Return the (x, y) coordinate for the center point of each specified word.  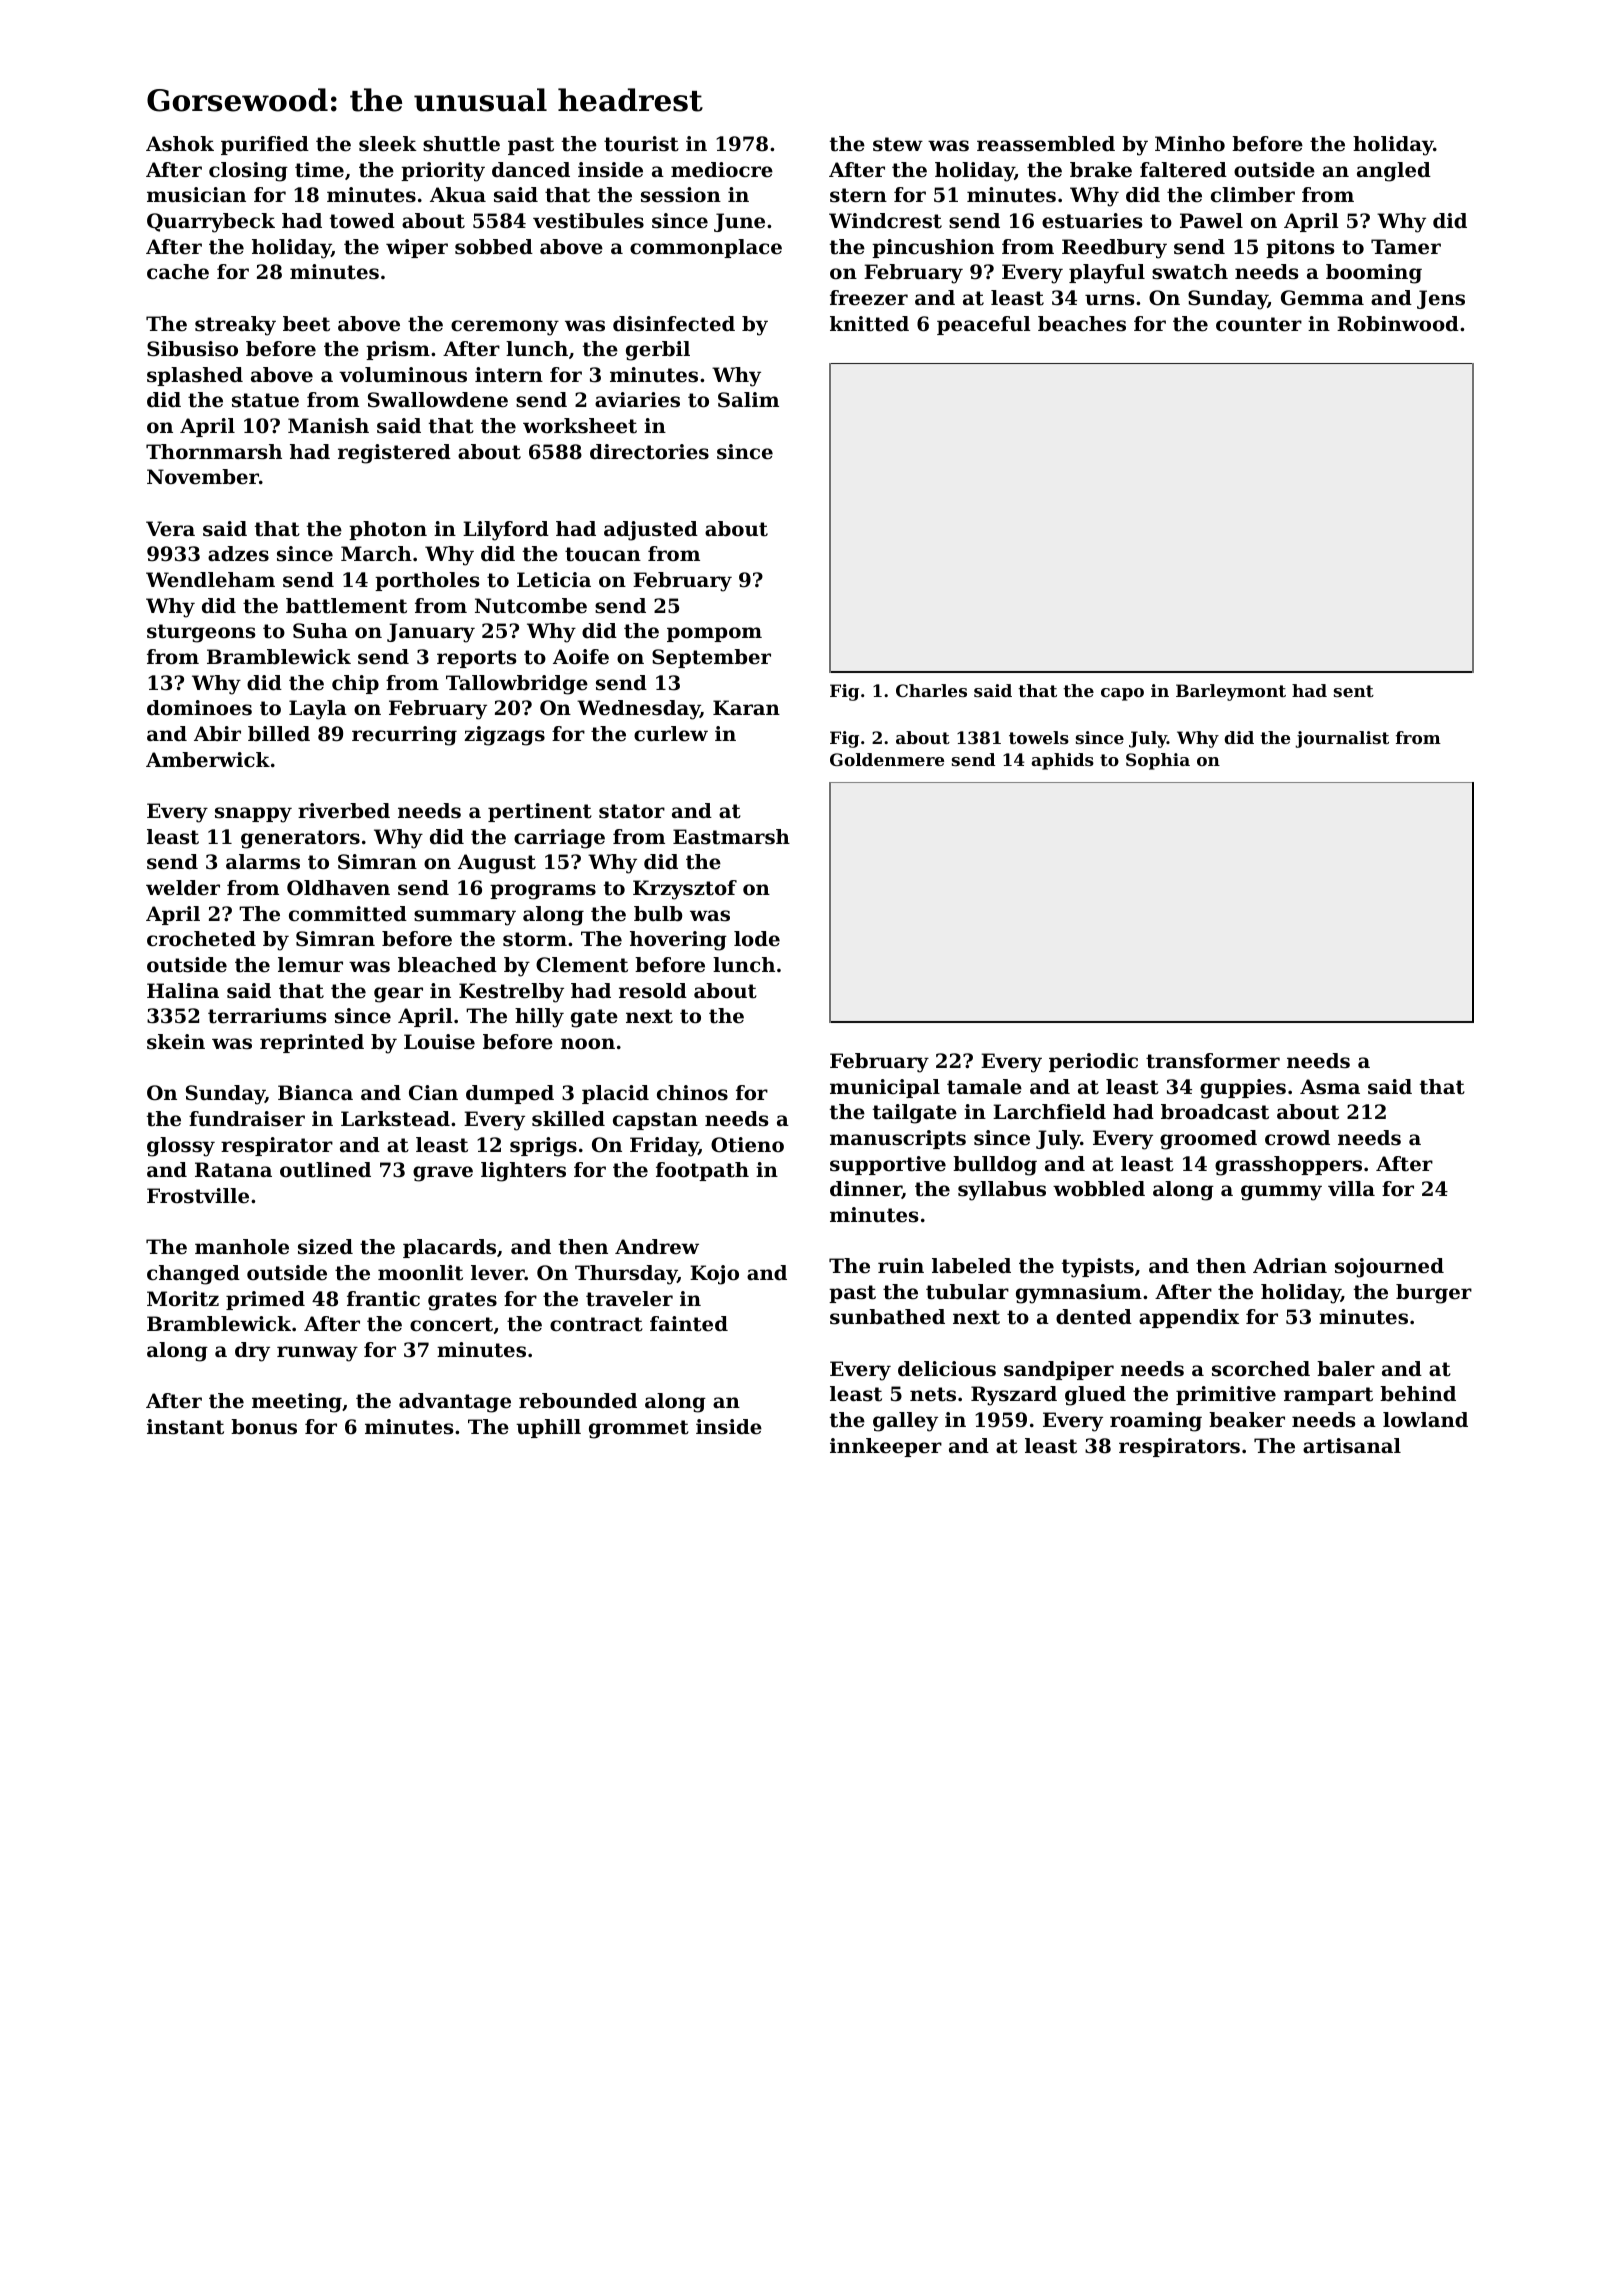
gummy (1281, 1193)
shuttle (461, 144)
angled (1394, 172)
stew (898, 144)
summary (465, 918)
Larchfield (1049, 1112)
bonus (264, 1427)
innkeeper (886, 1447)
